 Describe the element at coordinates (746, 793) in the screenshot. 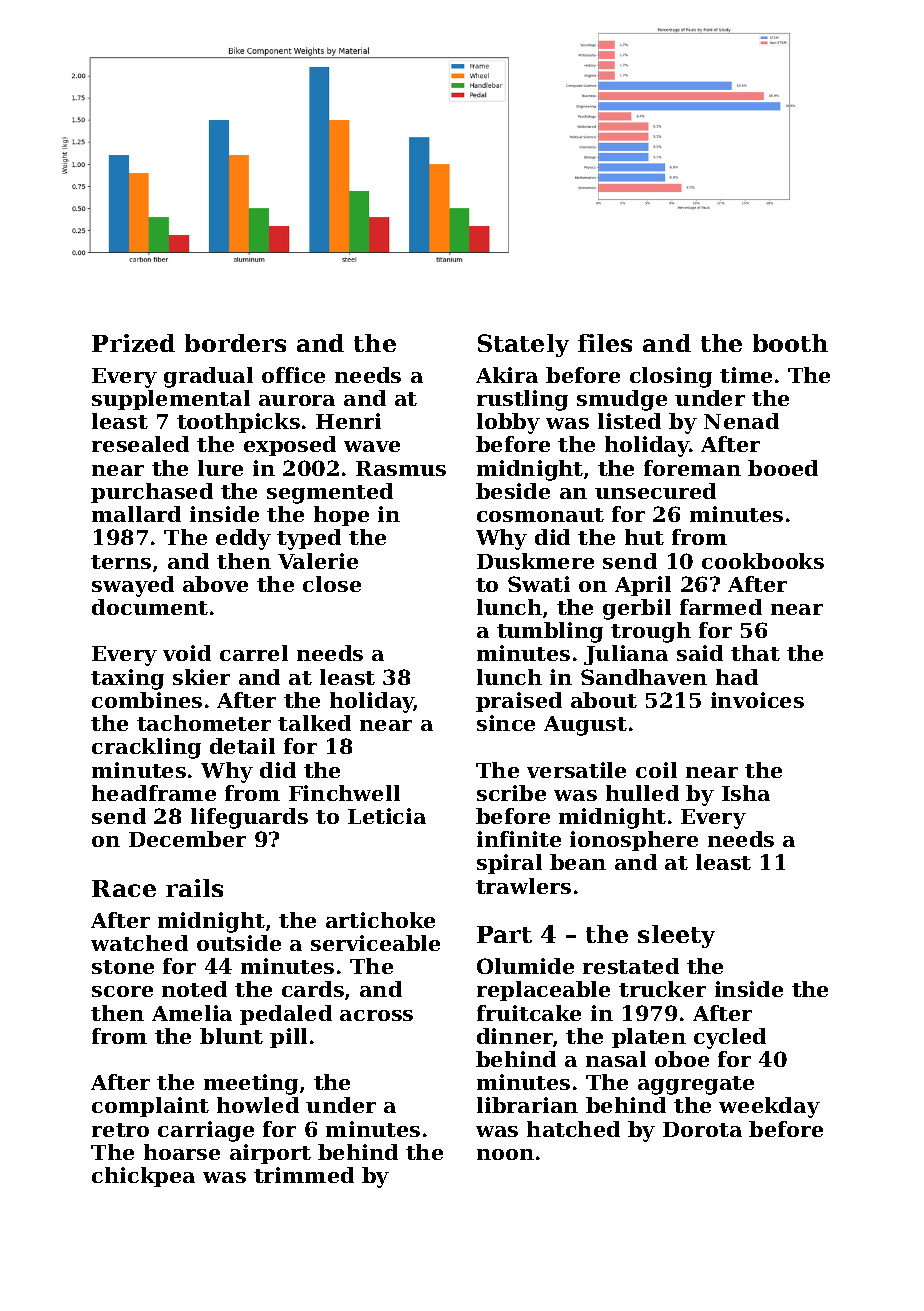

I see `Isha` at that location.
